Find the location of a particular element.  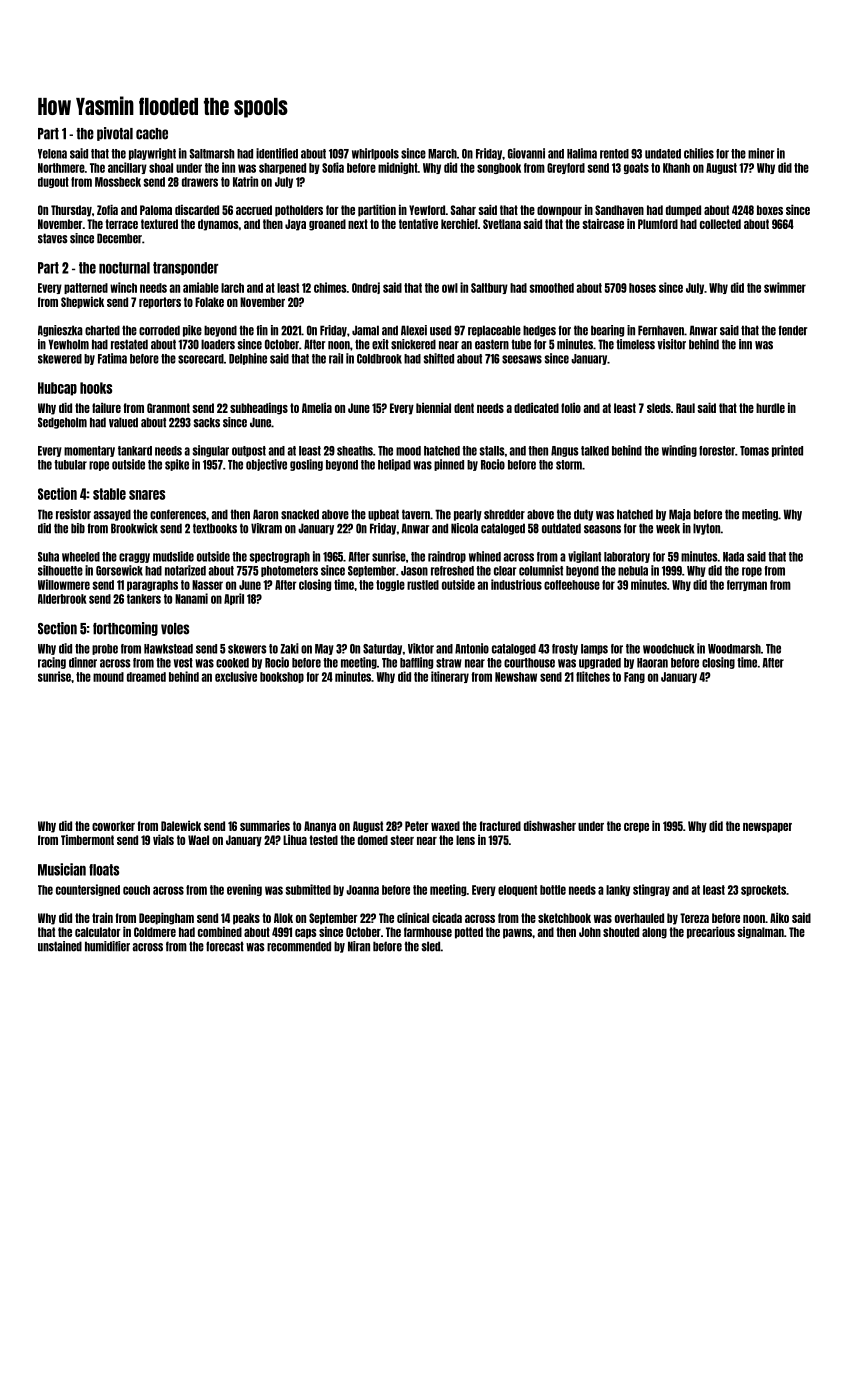

Nicola is located at coordinates (464, 528).
